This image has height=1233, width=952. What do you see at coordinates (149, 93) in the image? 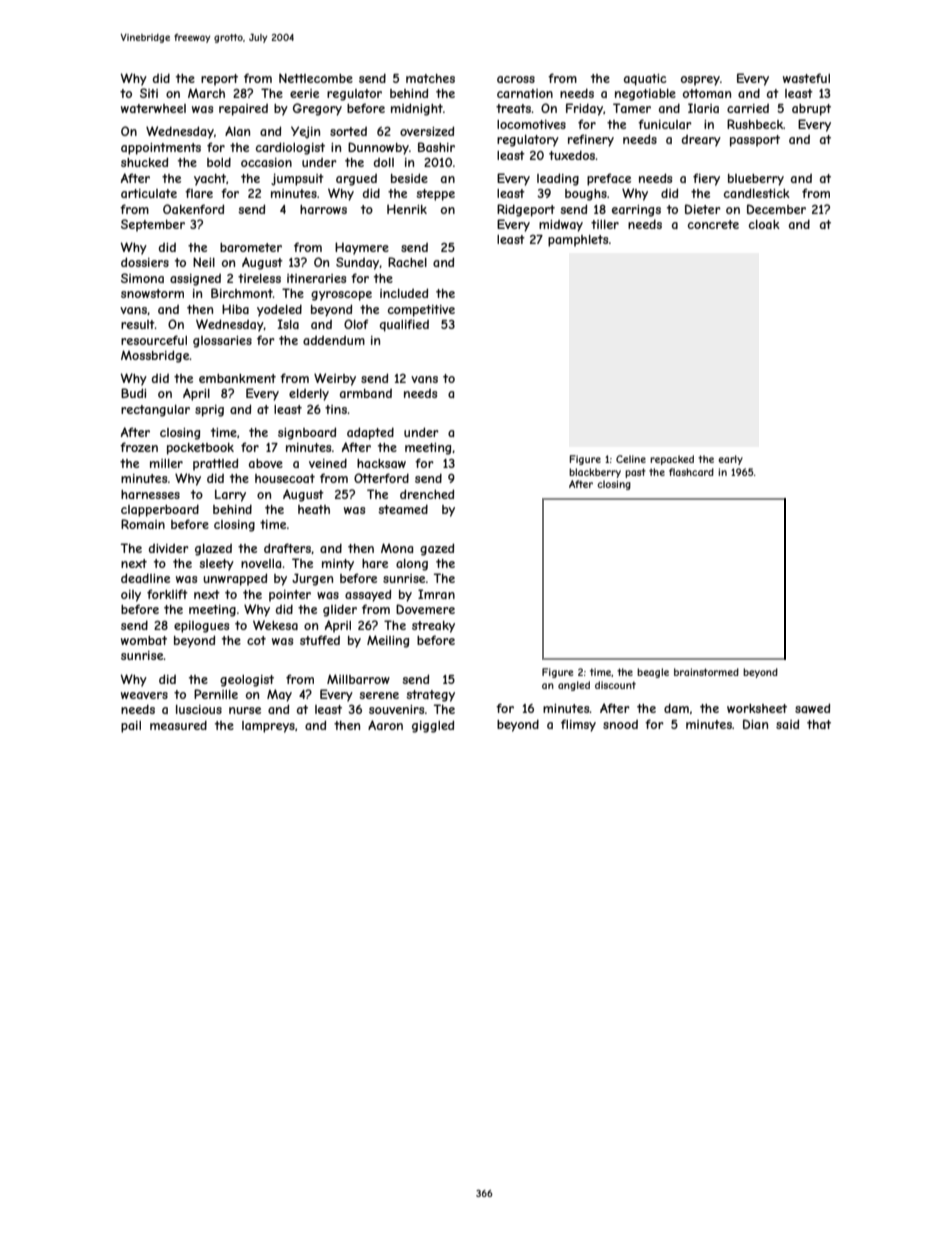
I see `Siti` at bounding box center [149, 93].
